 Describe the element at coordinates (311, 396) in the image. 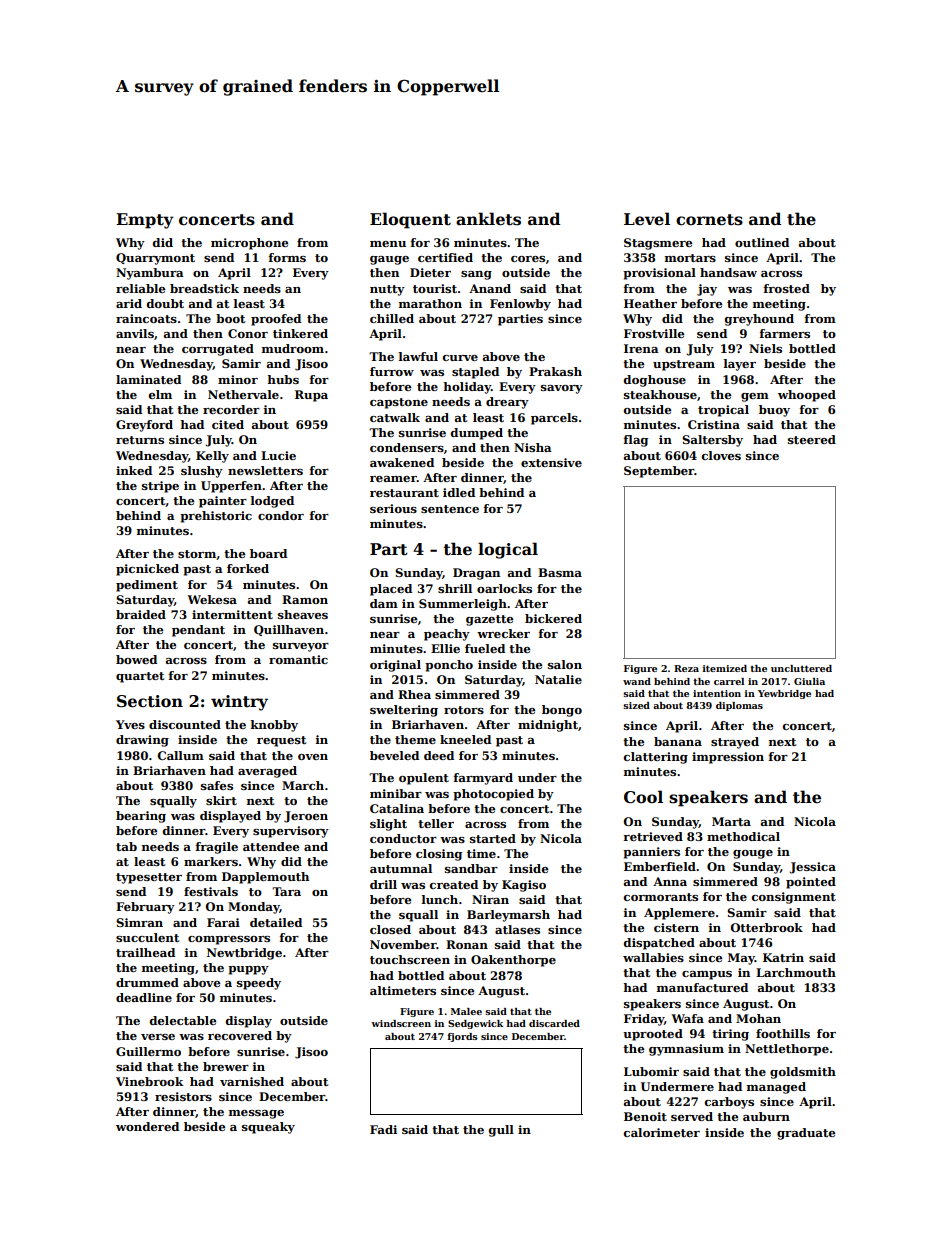

I see `Rupa` at that location.
